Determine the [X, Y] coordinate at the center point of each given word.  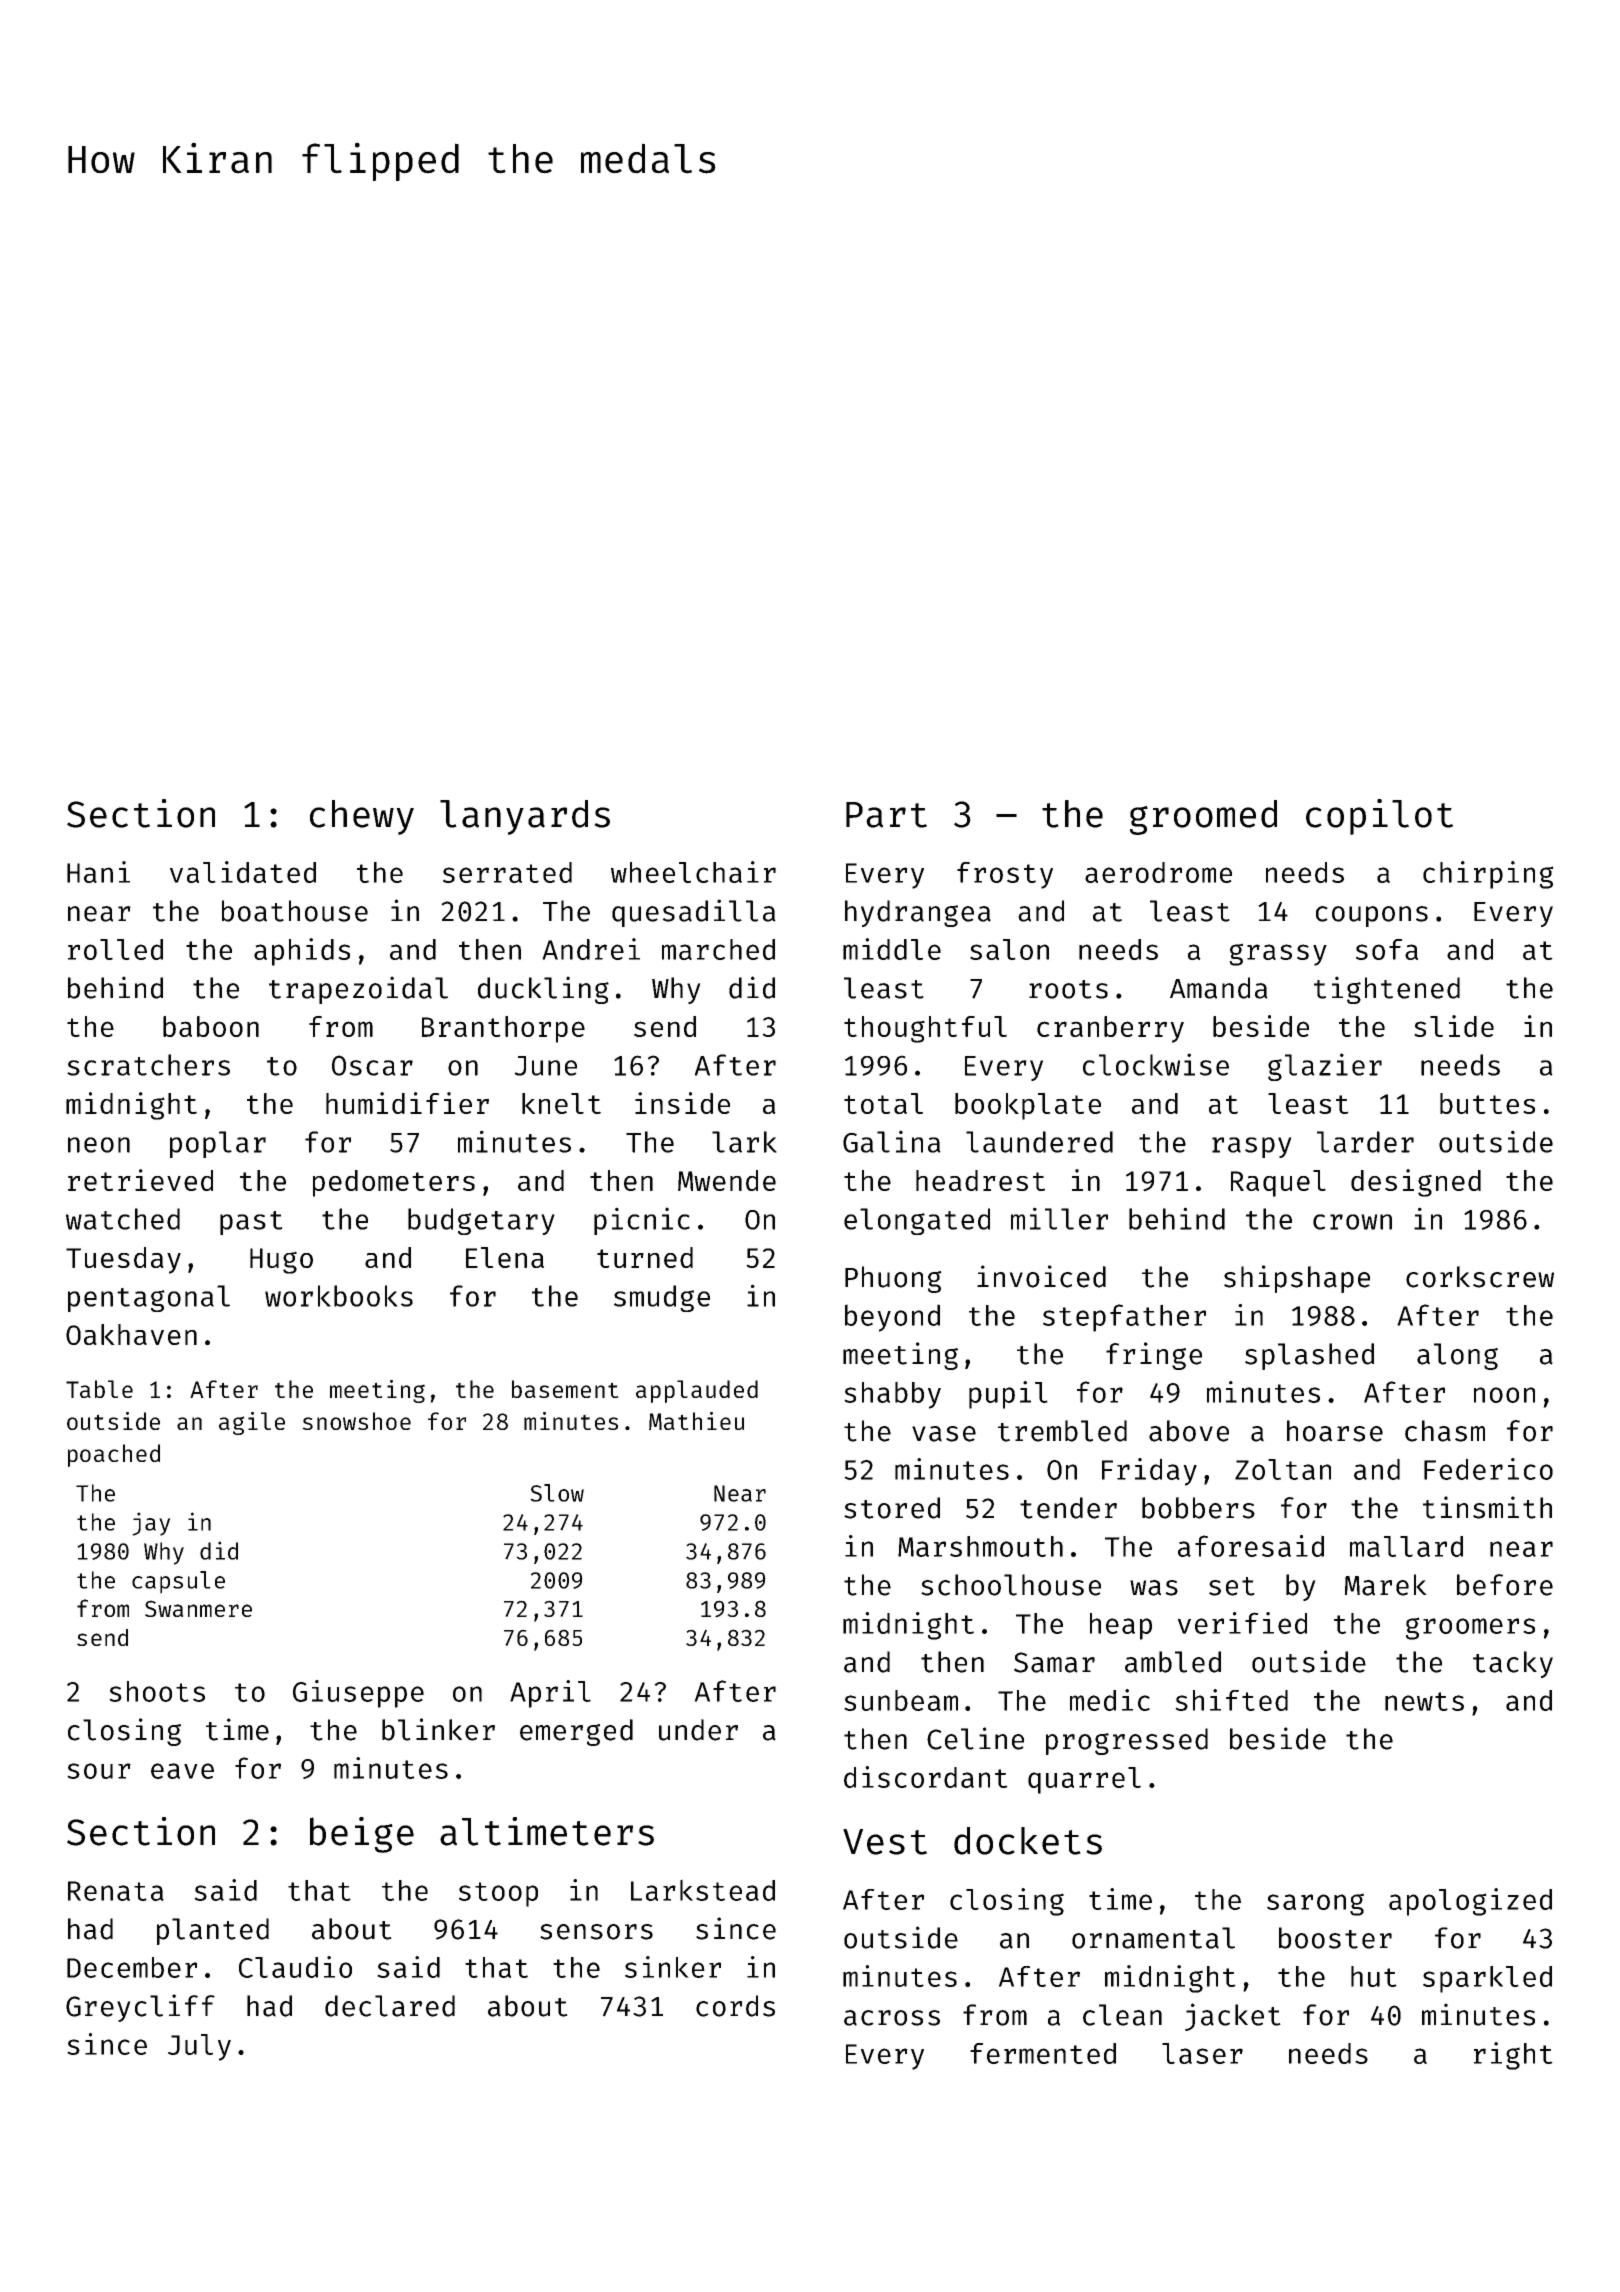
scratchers [148, 1065]
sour [99, 1771]
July [199, 2047]
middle [892, 949]
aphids [302, 952]
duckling [543, 990]
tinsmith [1487, 1507]
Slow [557, 1493]
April [550, 1694]
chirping [1488, 875]
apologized [1470, 1902]
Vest [885, 1842]
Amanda [1219, 988]
